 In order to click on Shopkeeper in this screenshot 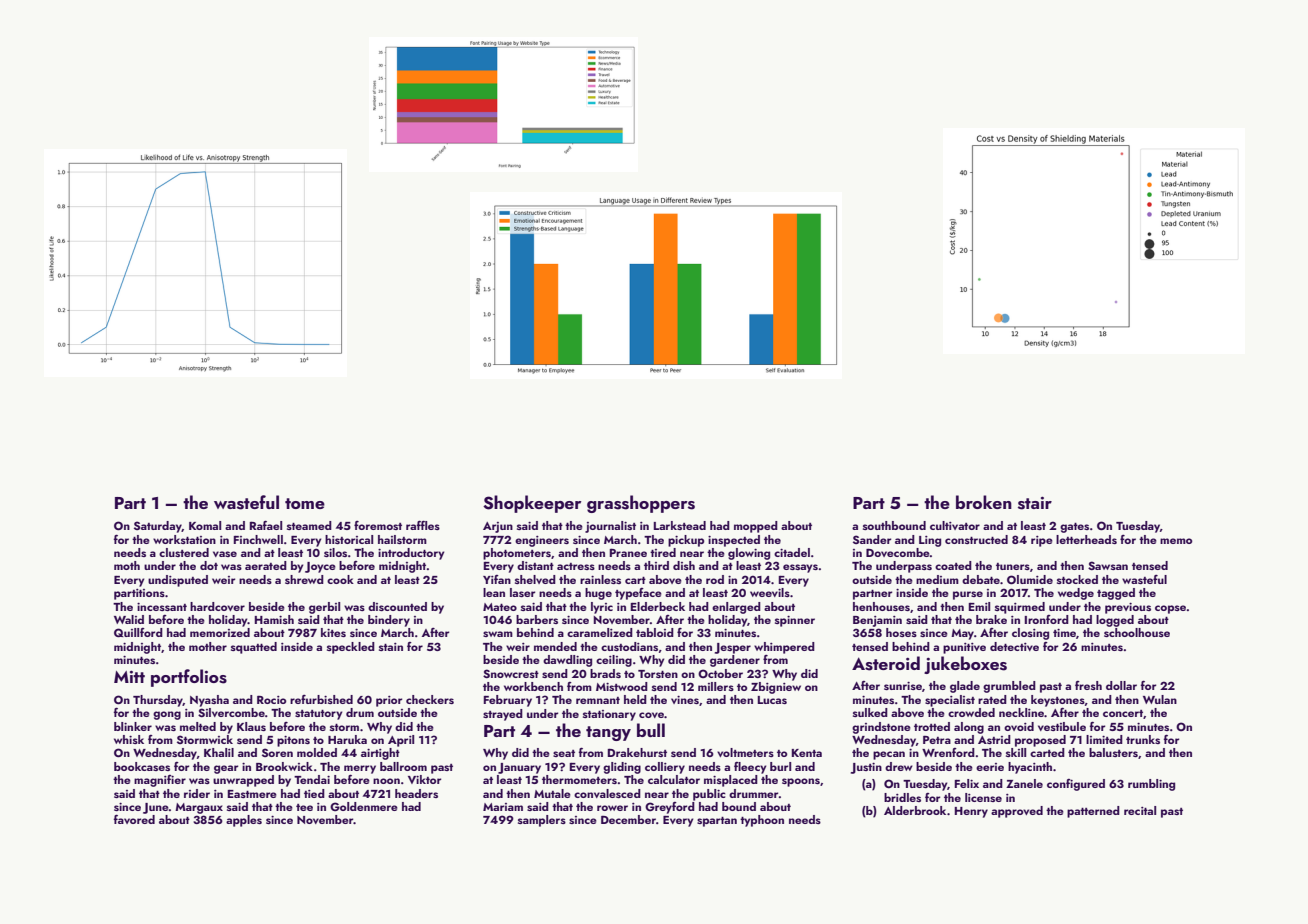, I will do `click(532, 504)`.
